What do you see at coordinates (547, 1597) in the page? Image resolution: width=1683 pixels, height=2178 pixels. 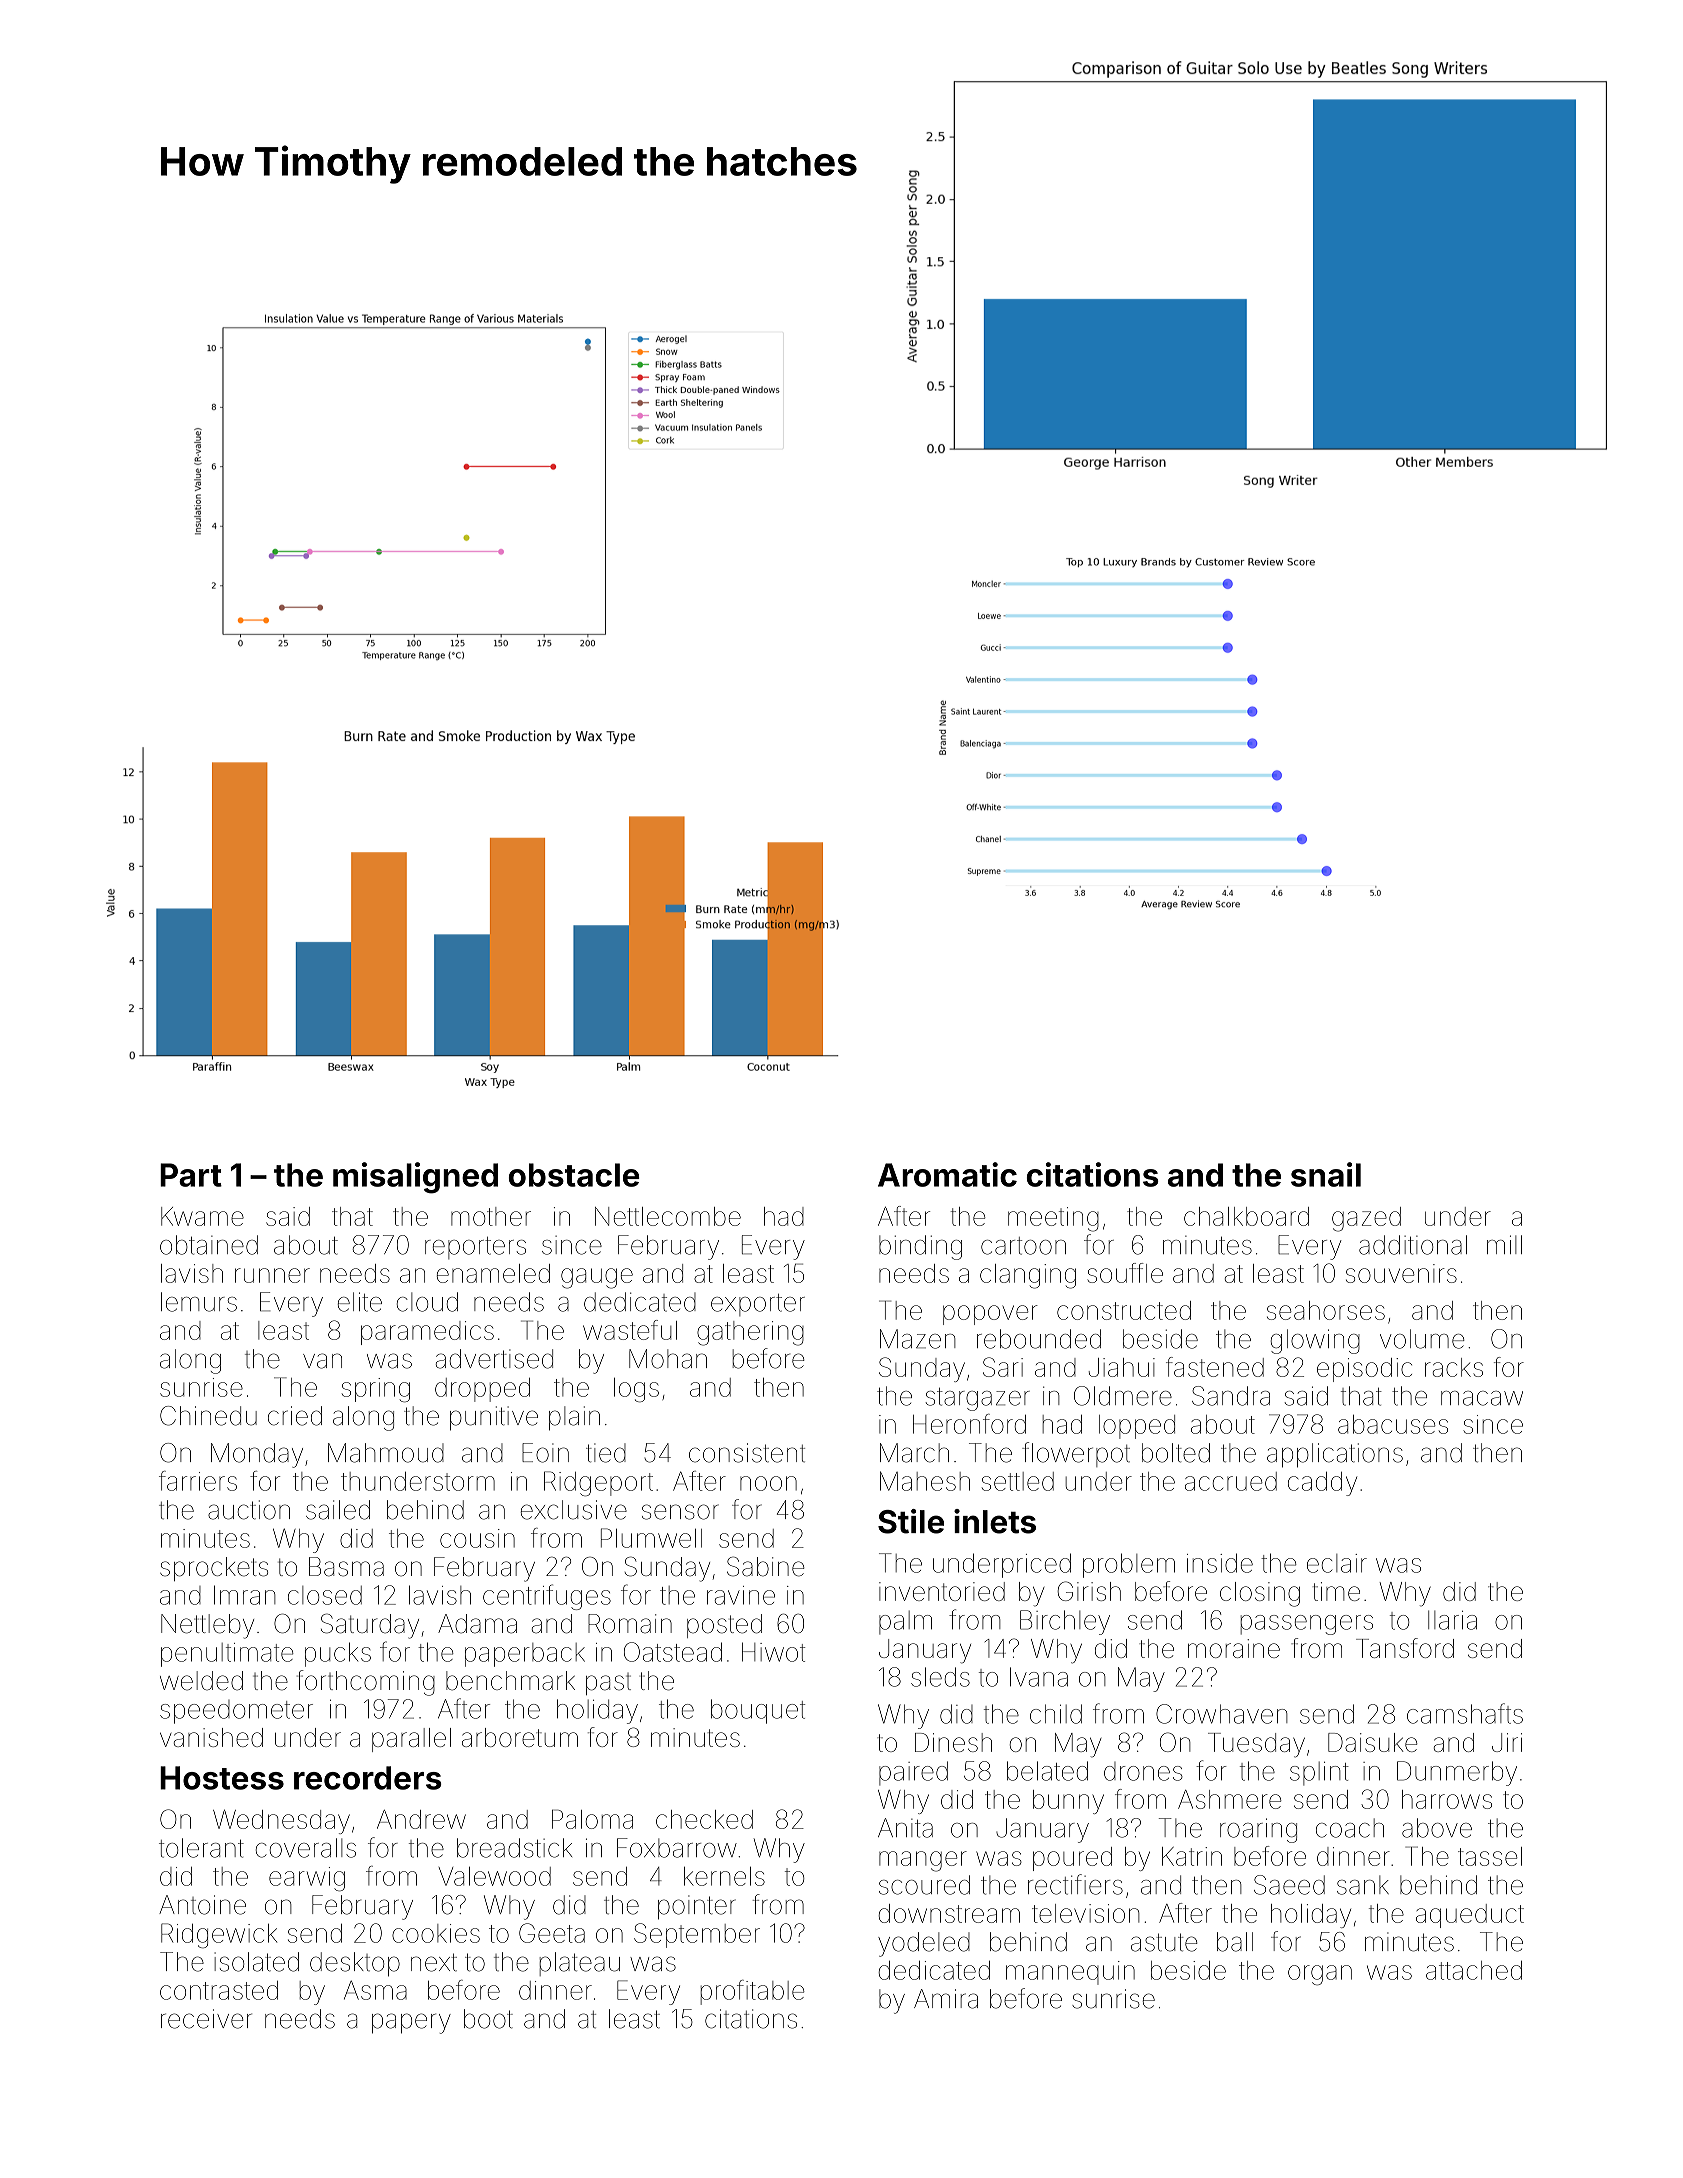 I see `centrifuges` at bounding box center [547, 1597].
